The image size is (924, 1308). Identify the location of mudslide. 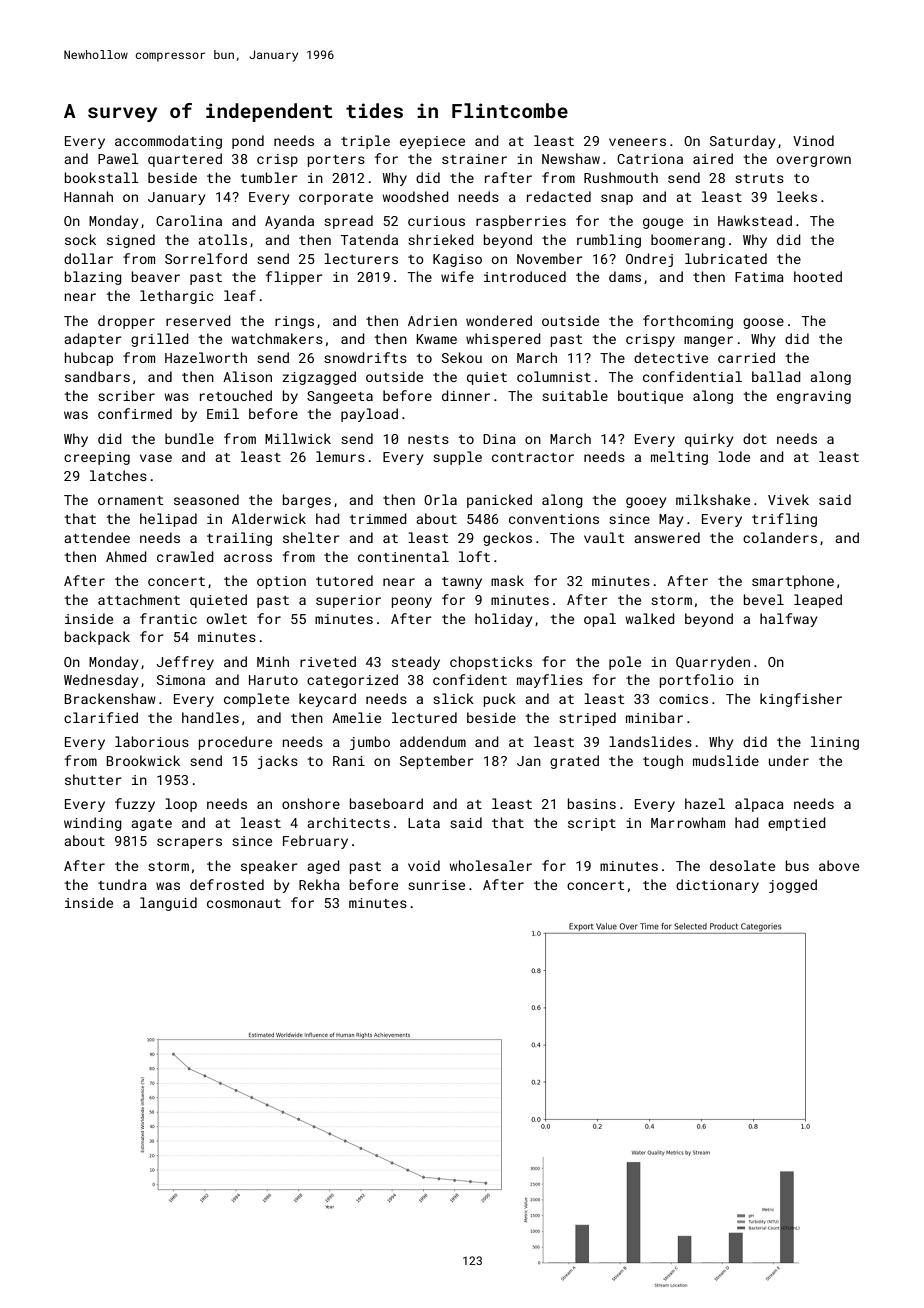
(726, 760).
